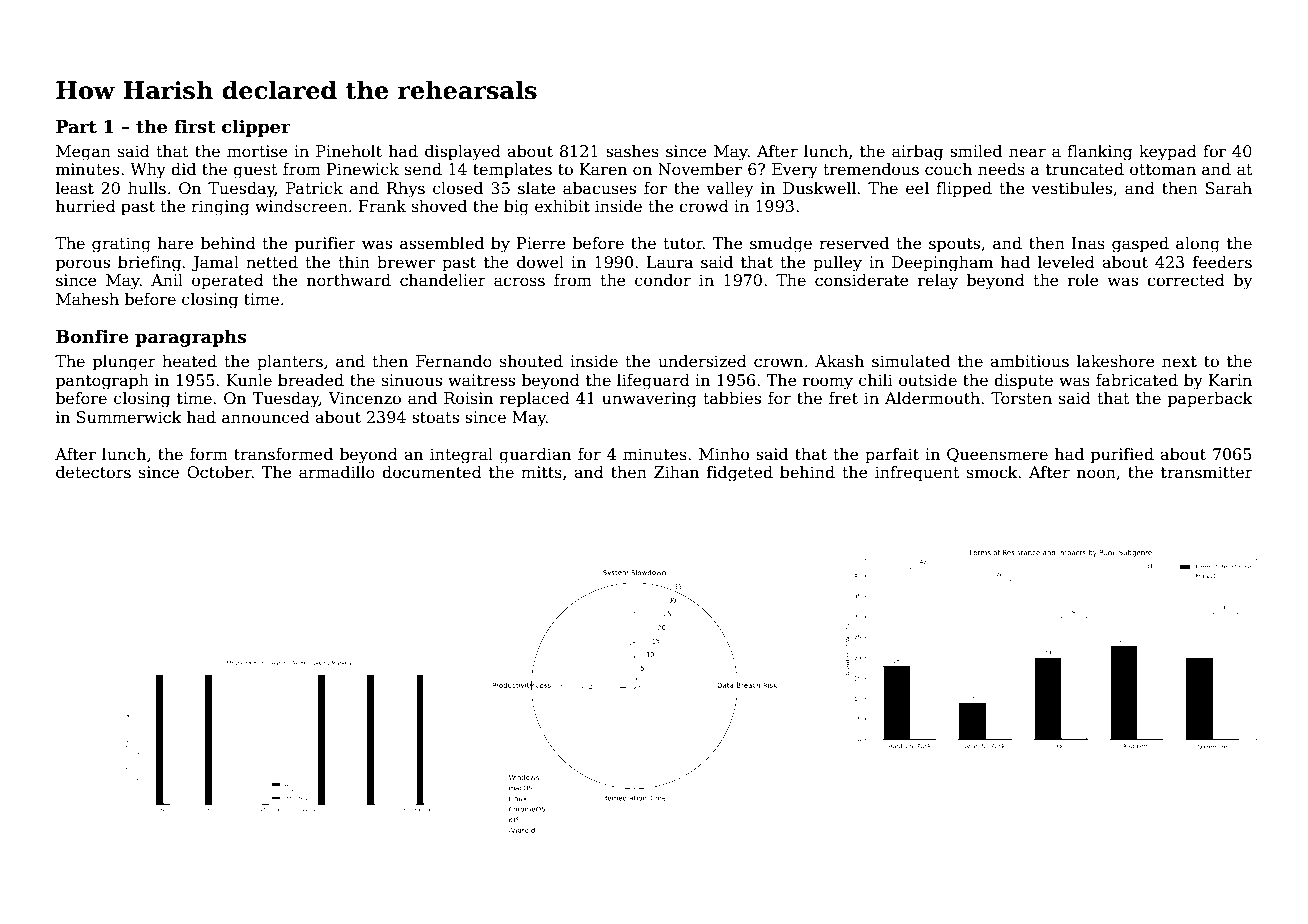 The image size is (1308, 924). Describe the element at coordinates (83, 153) in the screenshot. I see `Megan` at that location.
